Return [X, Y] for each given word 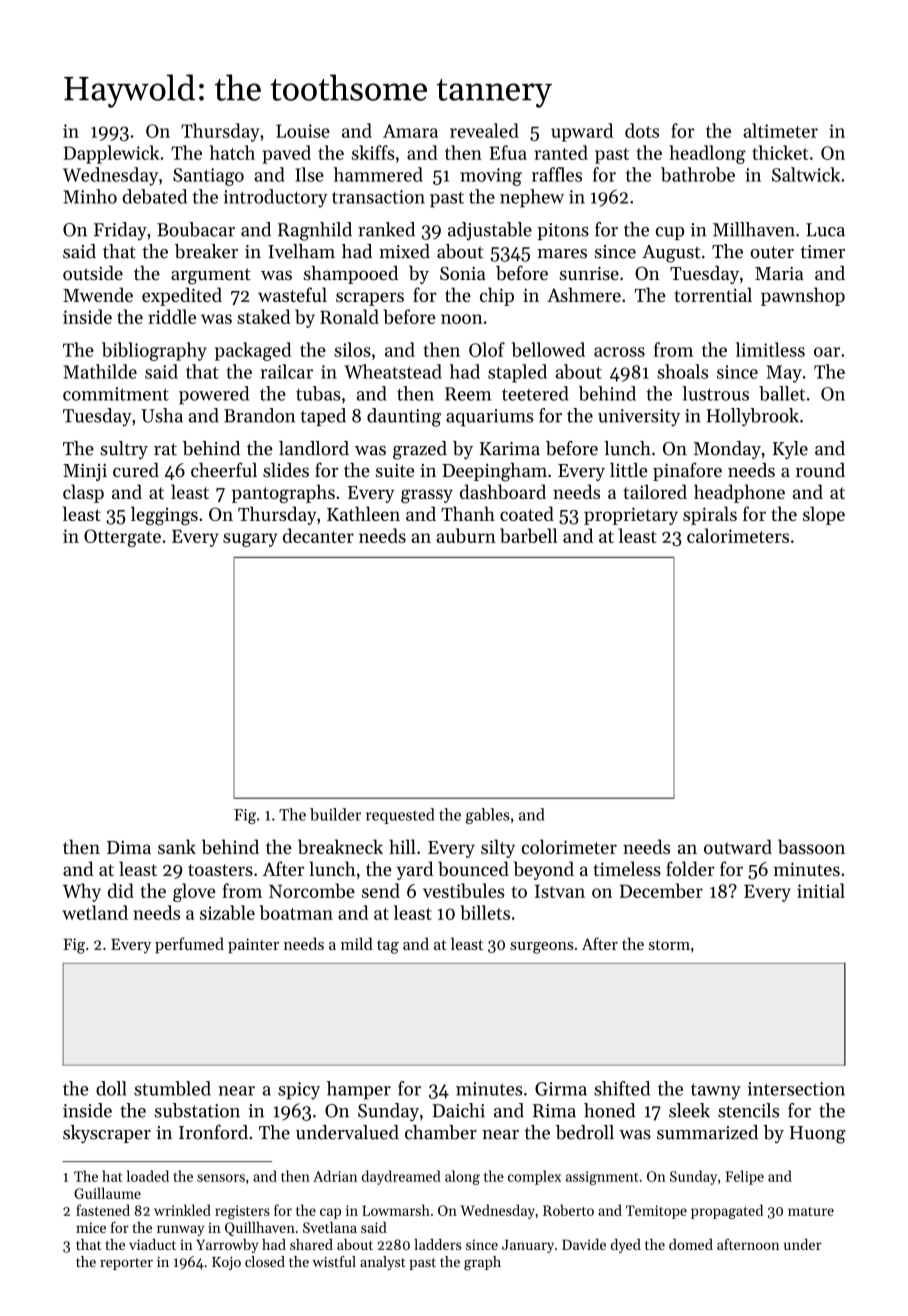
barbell [529, 535]
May [784, 374]
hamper [359, 1090]
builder [335, 814]
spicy [299, 1091]
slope [824, 515]
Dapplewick [111, 154]
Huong [818, 1135]
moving [491, 177]
